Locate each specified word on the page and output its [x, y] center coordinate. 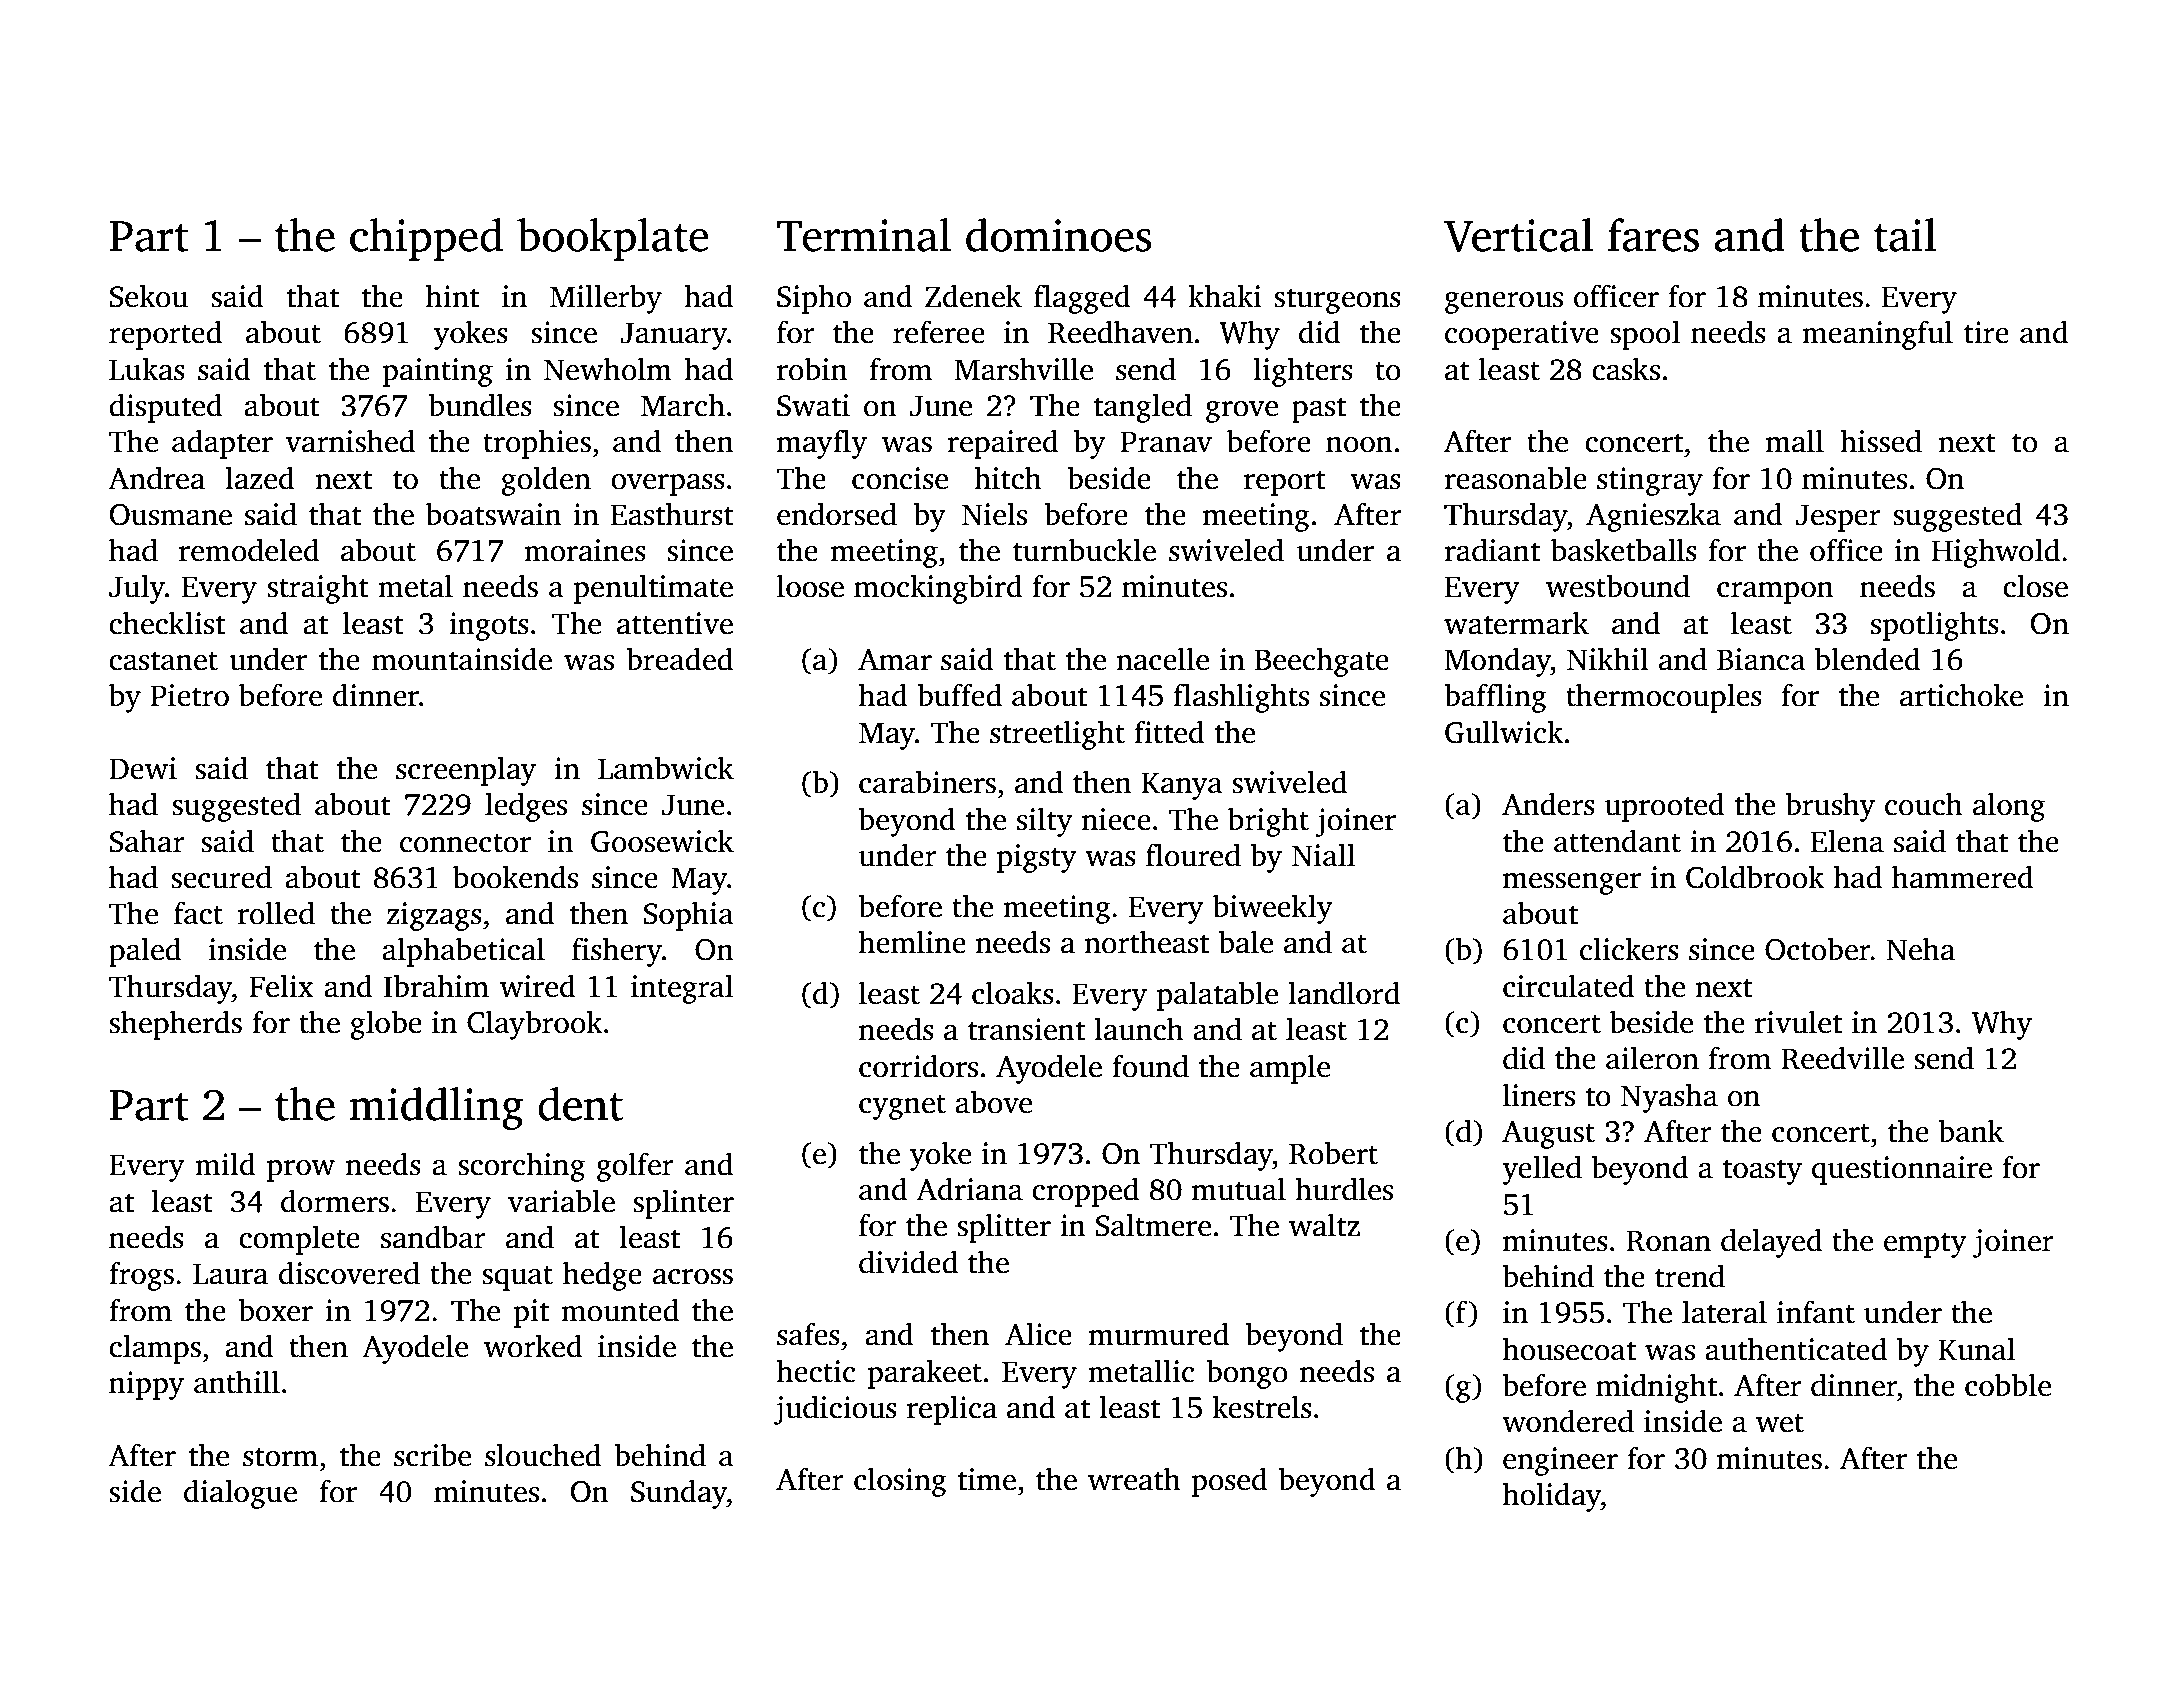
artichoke [1961, 695]
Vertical [1518, 235]
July [137, 589]
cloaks [1013, 993]
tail [1905, 235]
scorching [521, 1167]
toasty [1762, 1172]
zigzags [434, 916]
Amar [895, 660]
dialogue [240, 1494]
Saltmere [1153, 1225]
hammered [1963, 877]
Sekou [149, 296]
